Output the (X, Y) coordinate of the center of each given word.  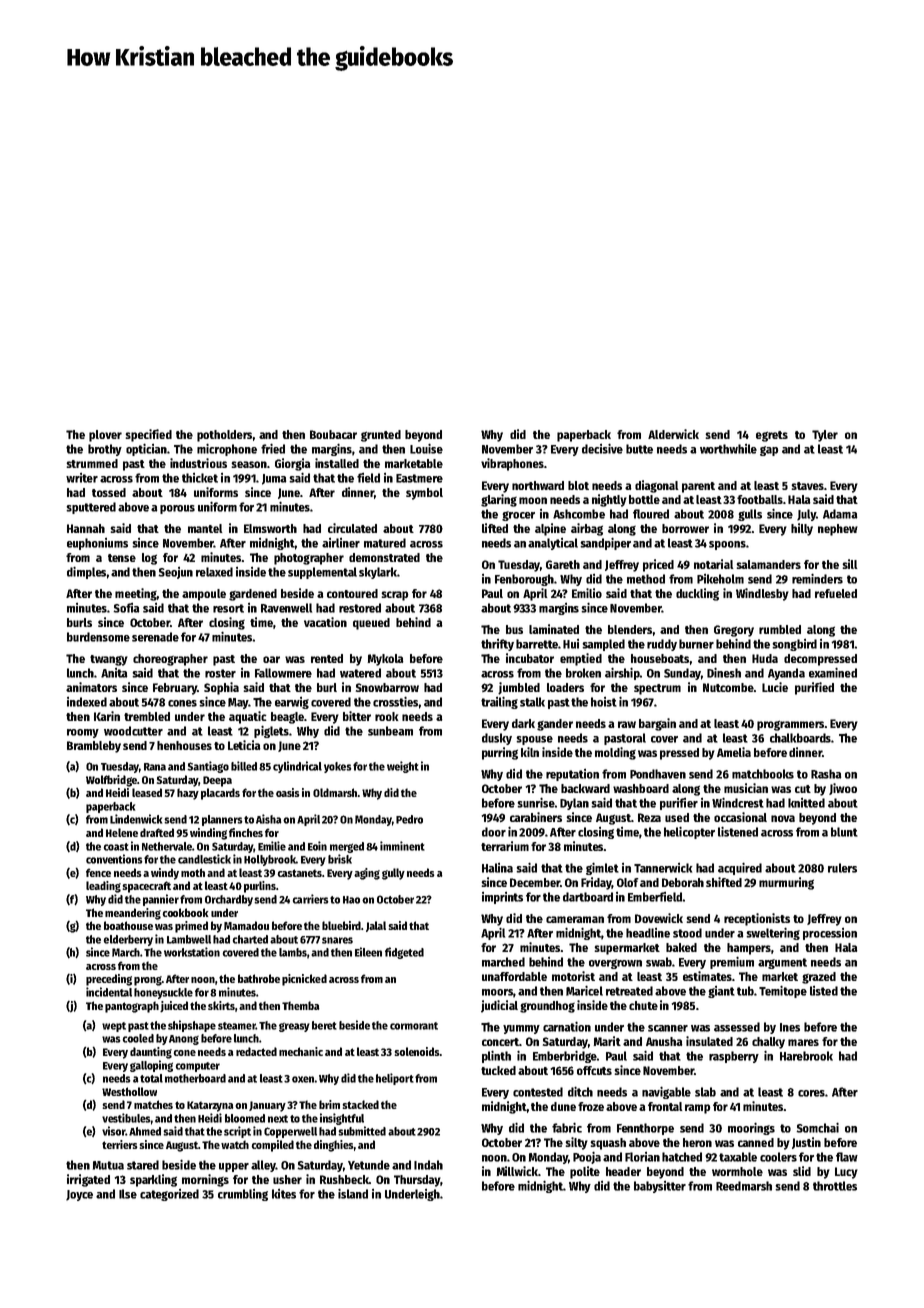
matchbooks (763, 774)
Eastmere (419, 478)
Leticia (244, 745)
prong (148, 981)
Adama (840, 514)
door (494, 832)
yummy (521, 1029)
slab (705, 1092)
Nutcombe (728, 687)
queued (371, 624)
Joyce (79, 1195)
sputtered (91, 508)
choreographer (170, 660)
